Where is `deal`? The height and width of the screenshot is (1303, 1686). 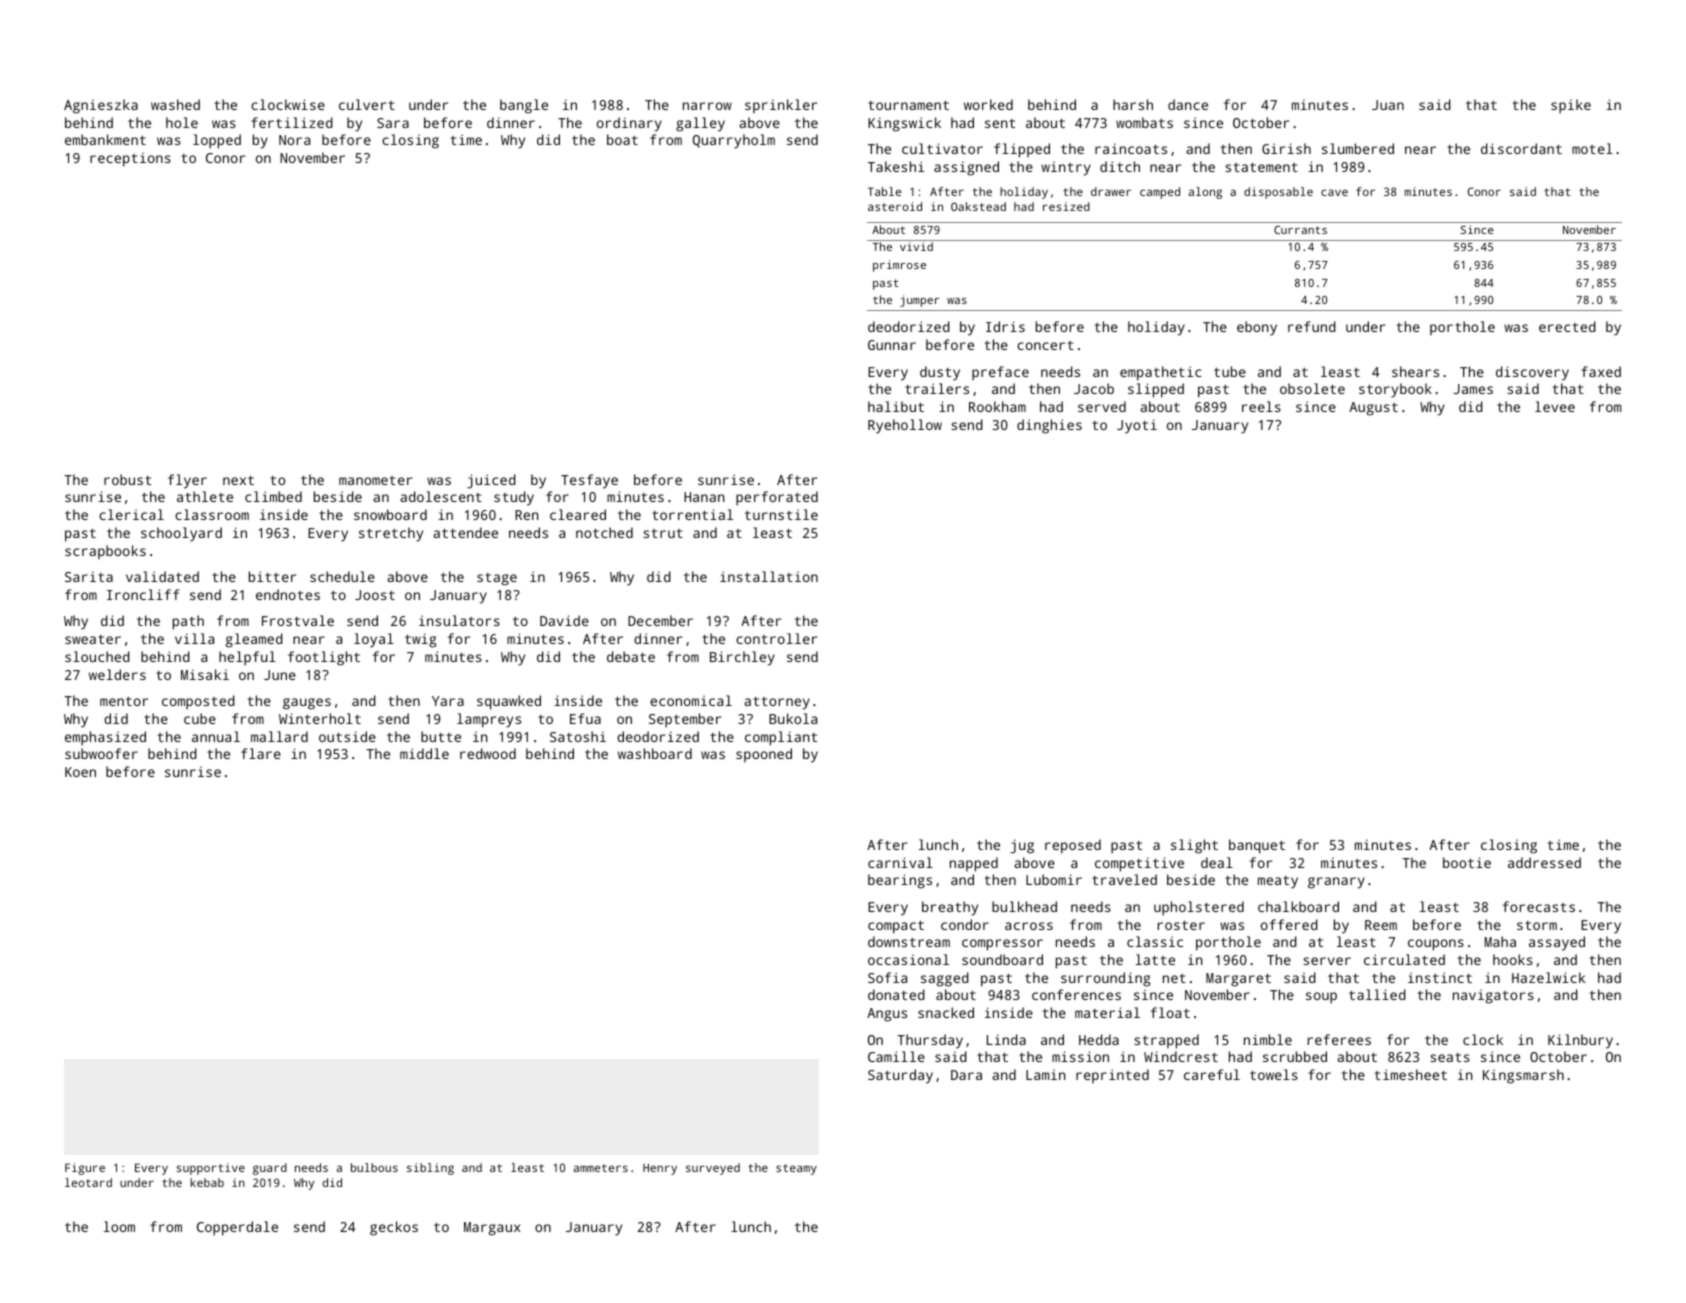
deal is located at coordinates (1217, 862).
